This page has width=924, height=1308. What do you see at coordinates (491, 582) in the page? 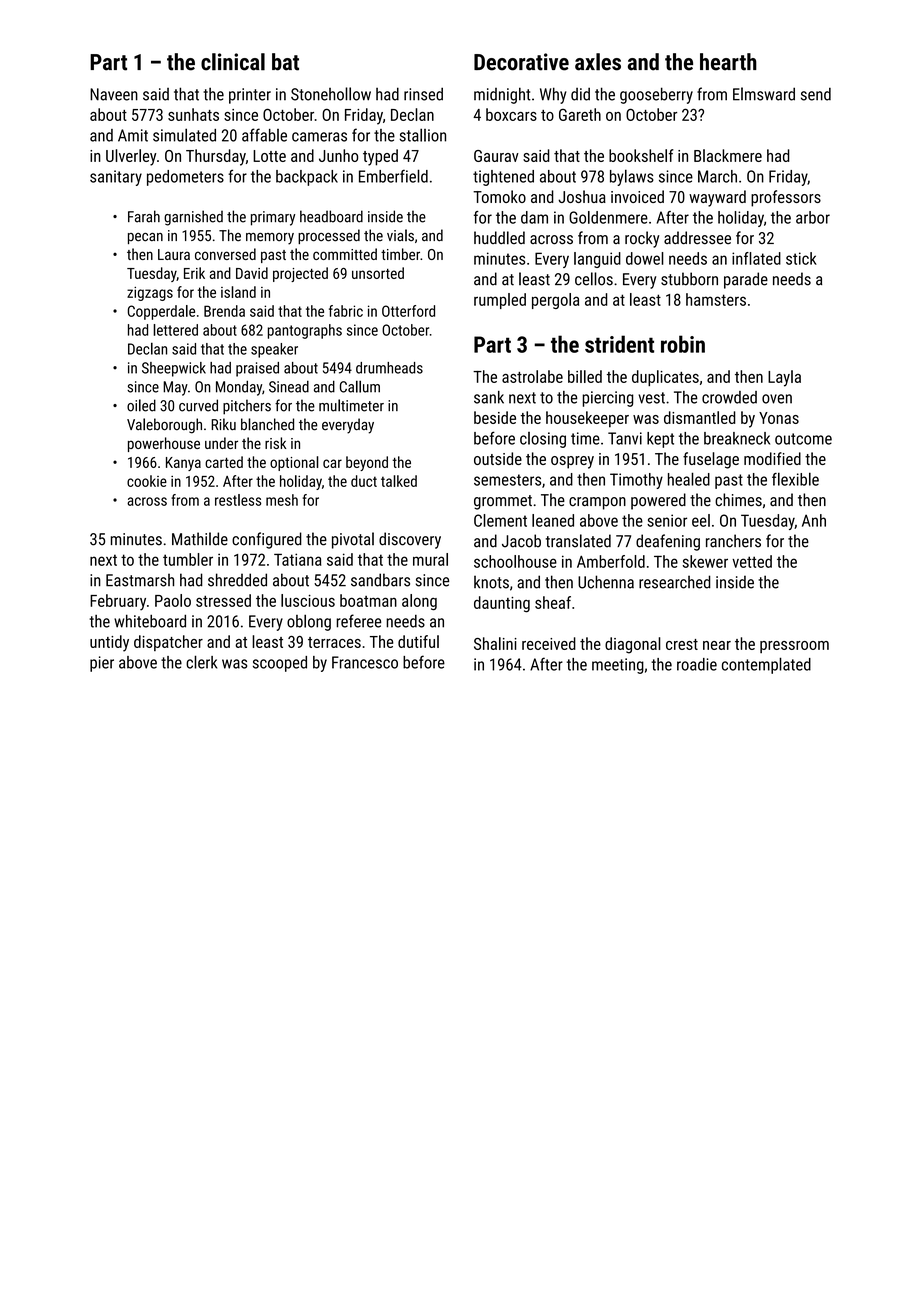
I see `knots` at bounding box center [491, 582].
